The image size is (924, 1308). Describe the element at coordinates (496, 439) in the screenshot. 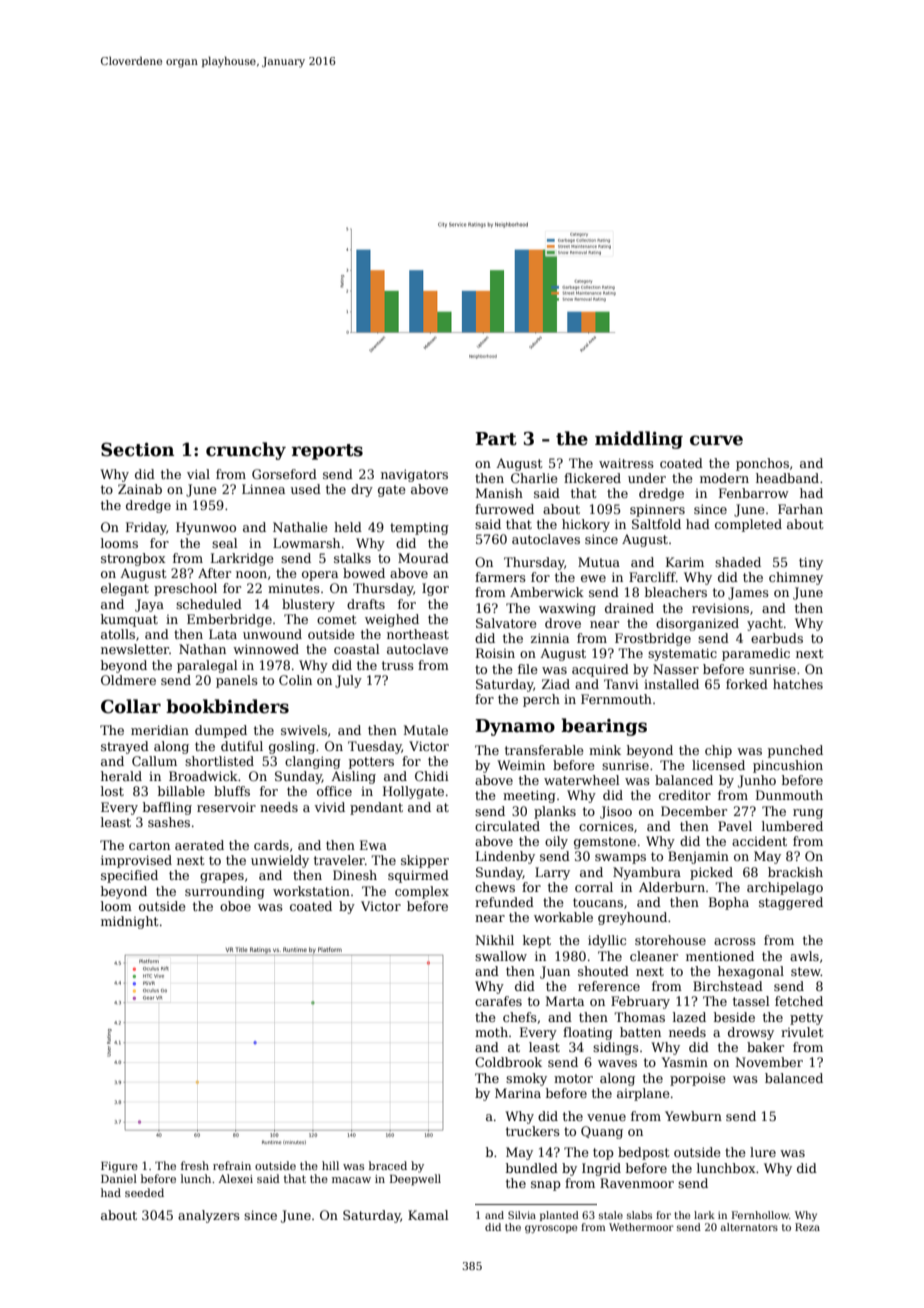

I see `Part` at that location.
